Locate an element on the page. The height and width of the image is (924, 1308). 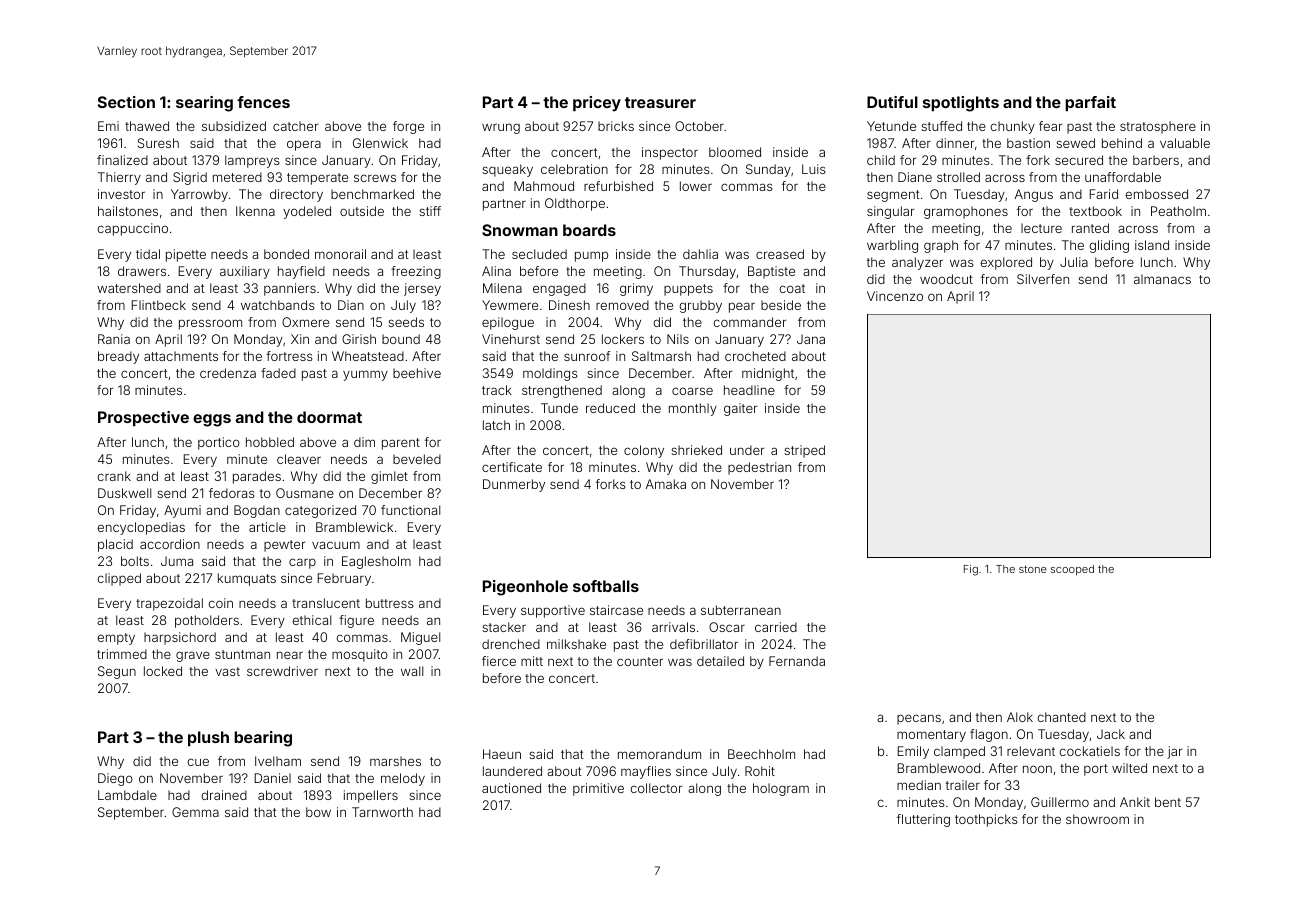
Section is located at coordinates (126, 102).
